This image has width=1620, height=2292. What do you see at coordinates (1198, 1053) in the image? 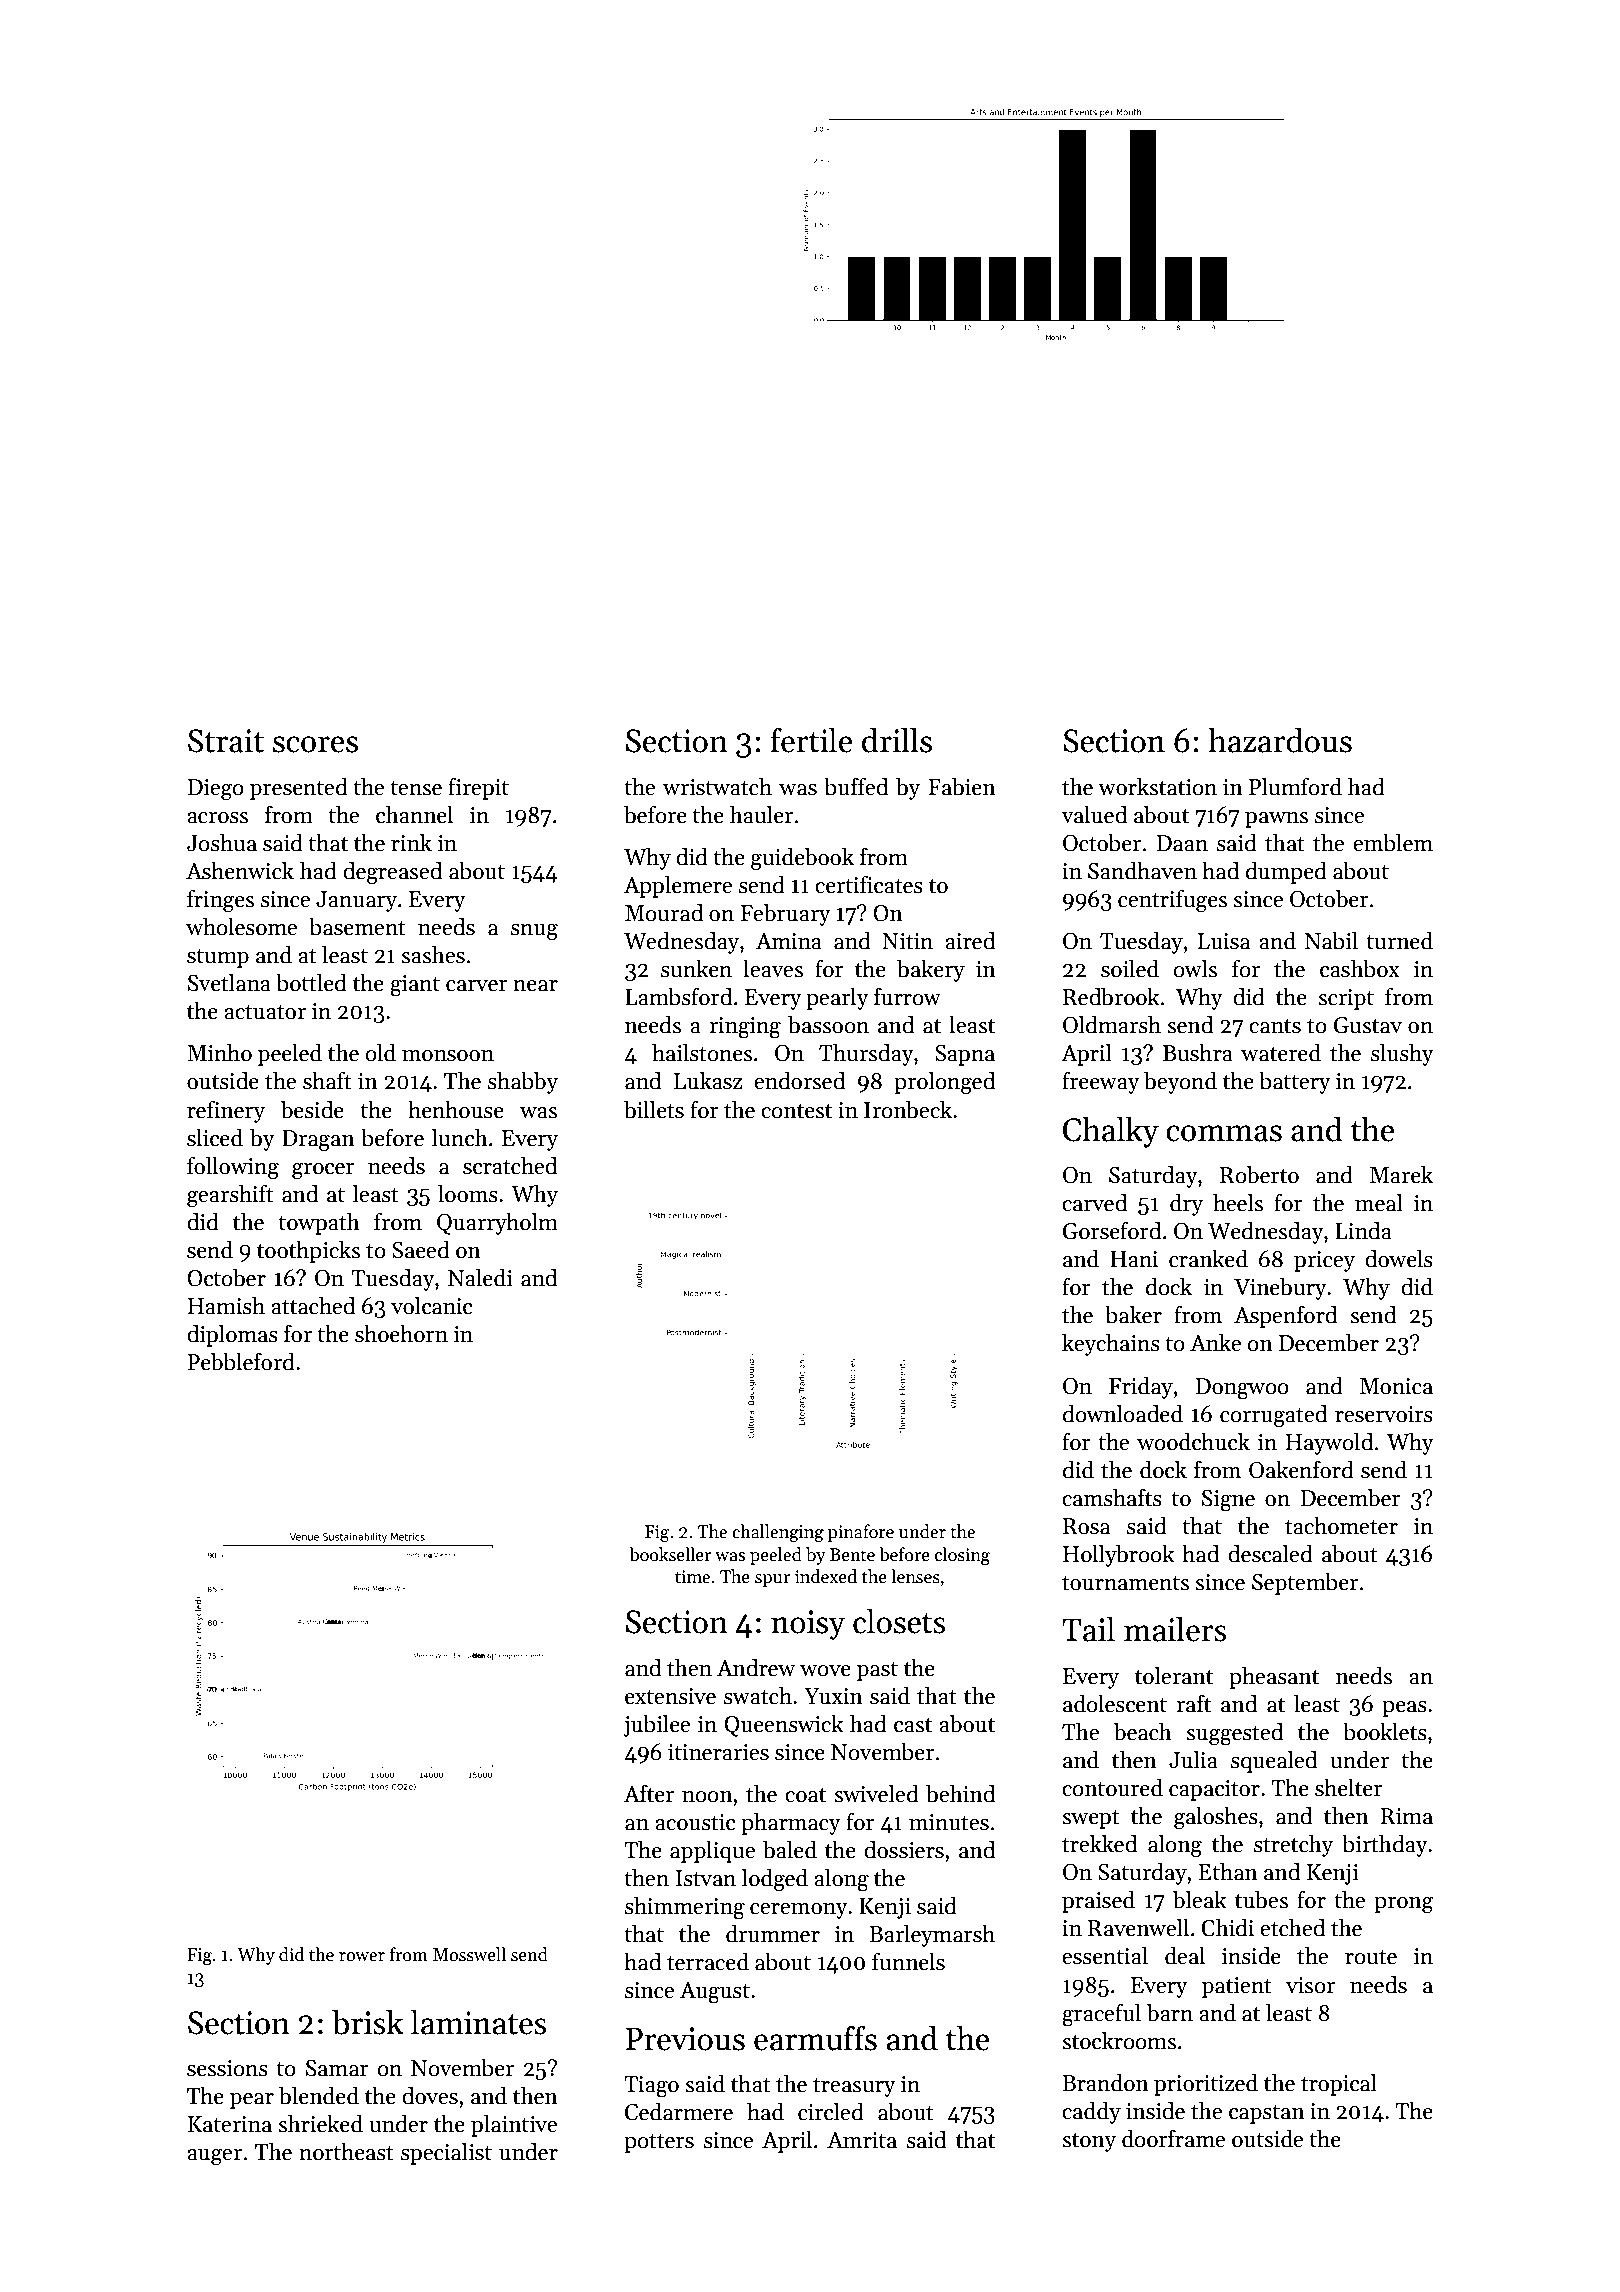
I see `Bushra` at bounding box center [1198, 1053].
